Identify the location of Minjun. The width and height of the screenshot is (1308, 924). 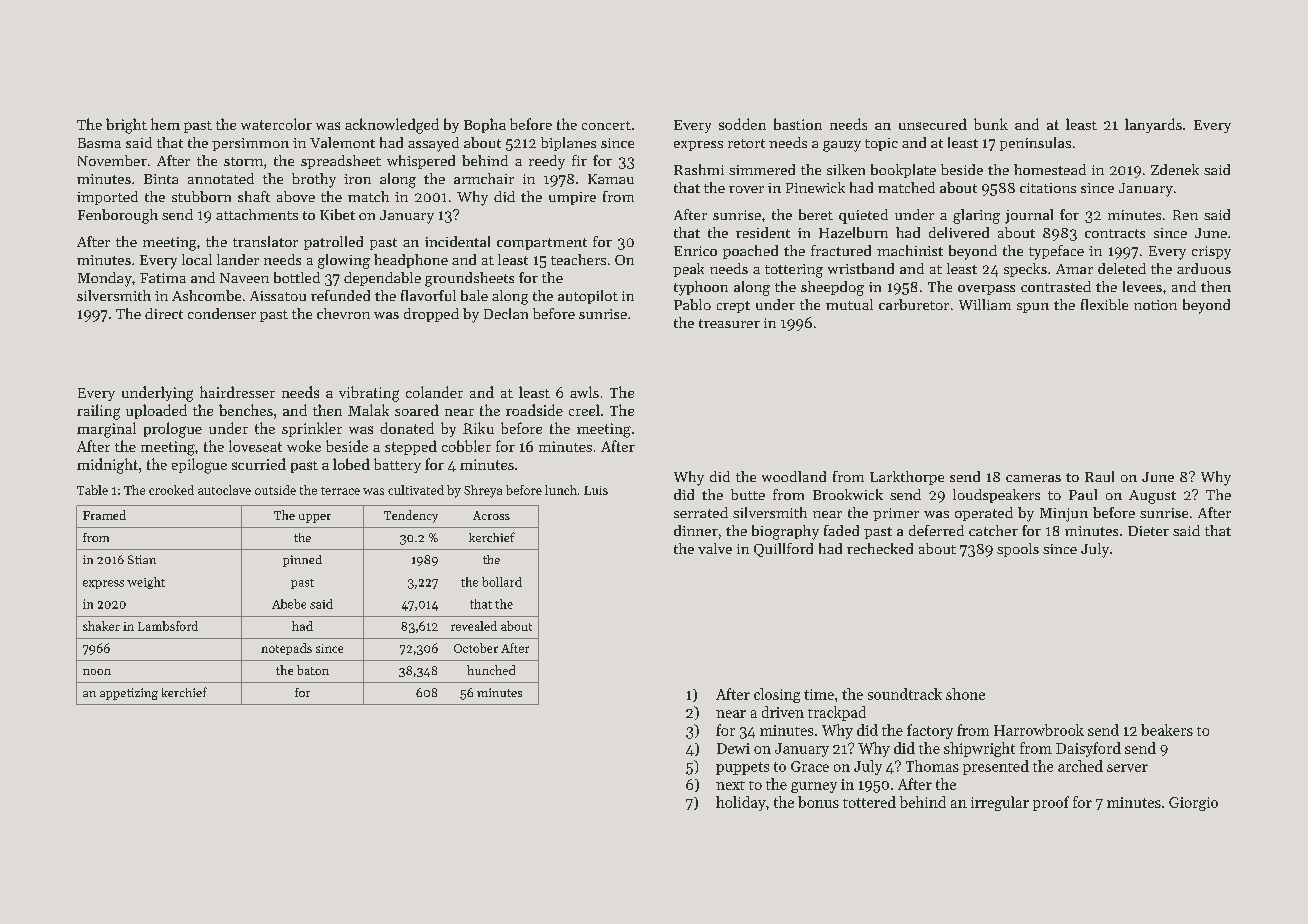
(1064, 515).
